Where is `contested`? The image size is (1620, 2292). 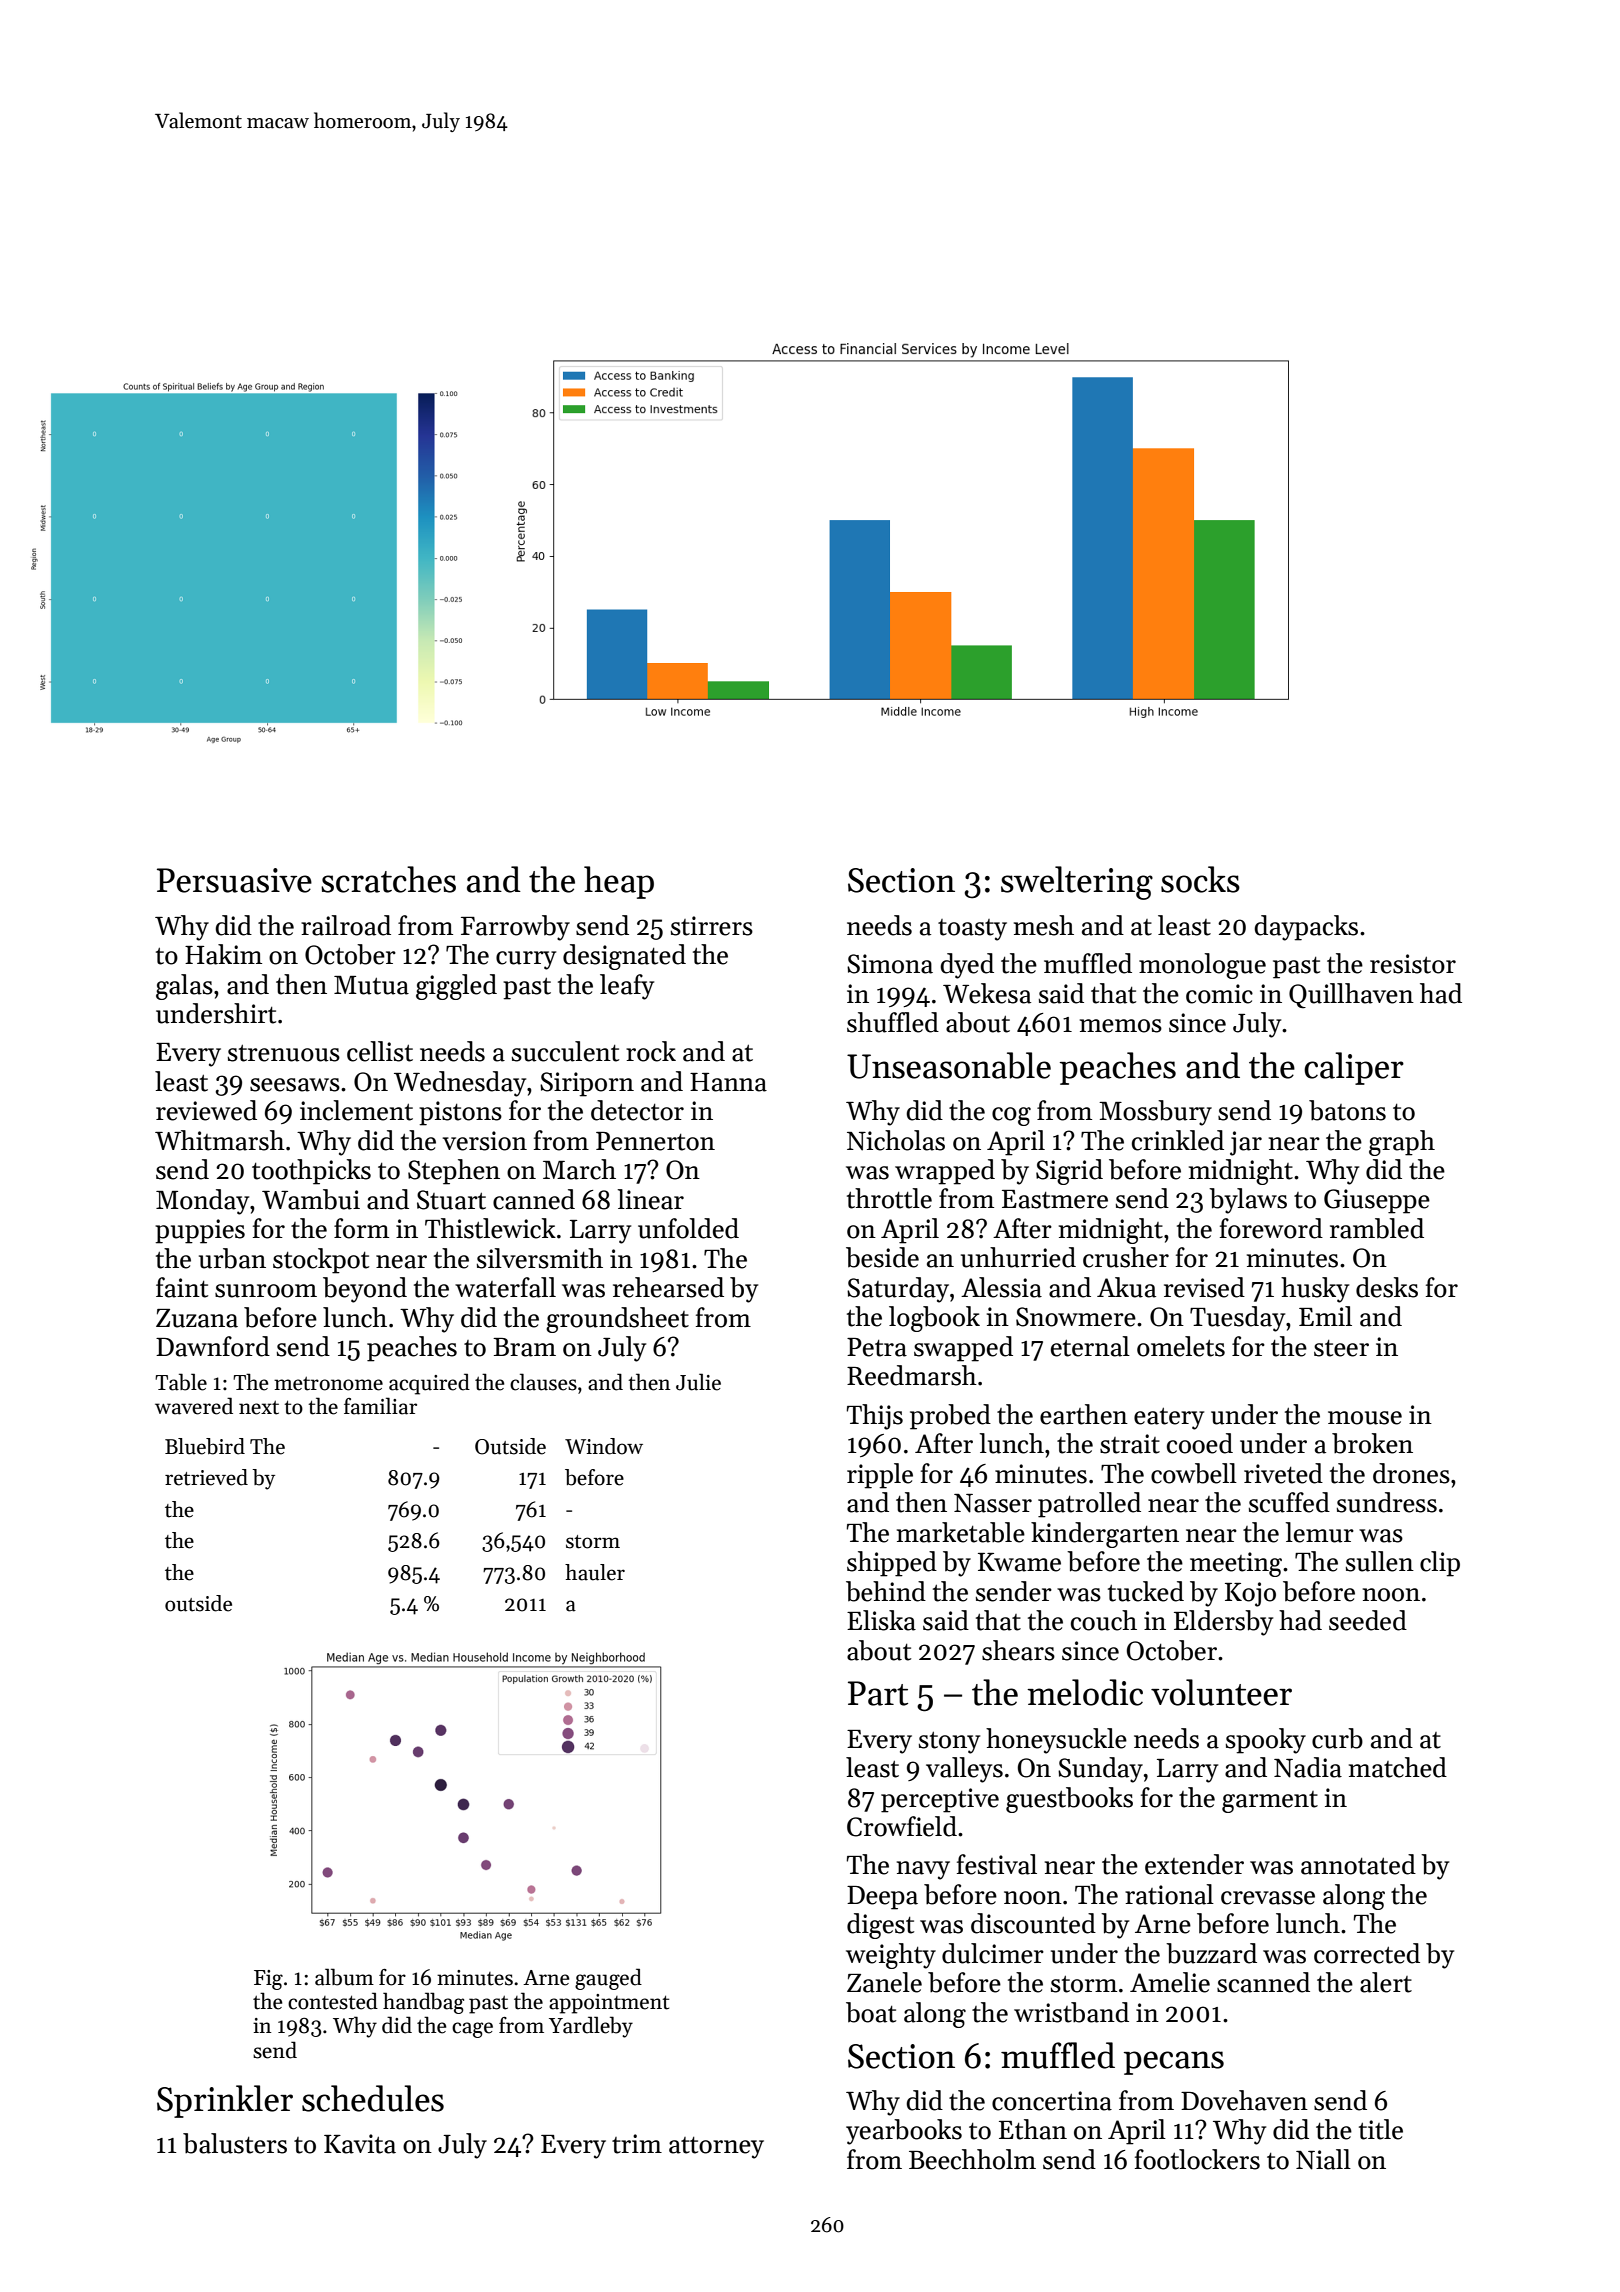 contested is located at coordinates (333, 2001).
